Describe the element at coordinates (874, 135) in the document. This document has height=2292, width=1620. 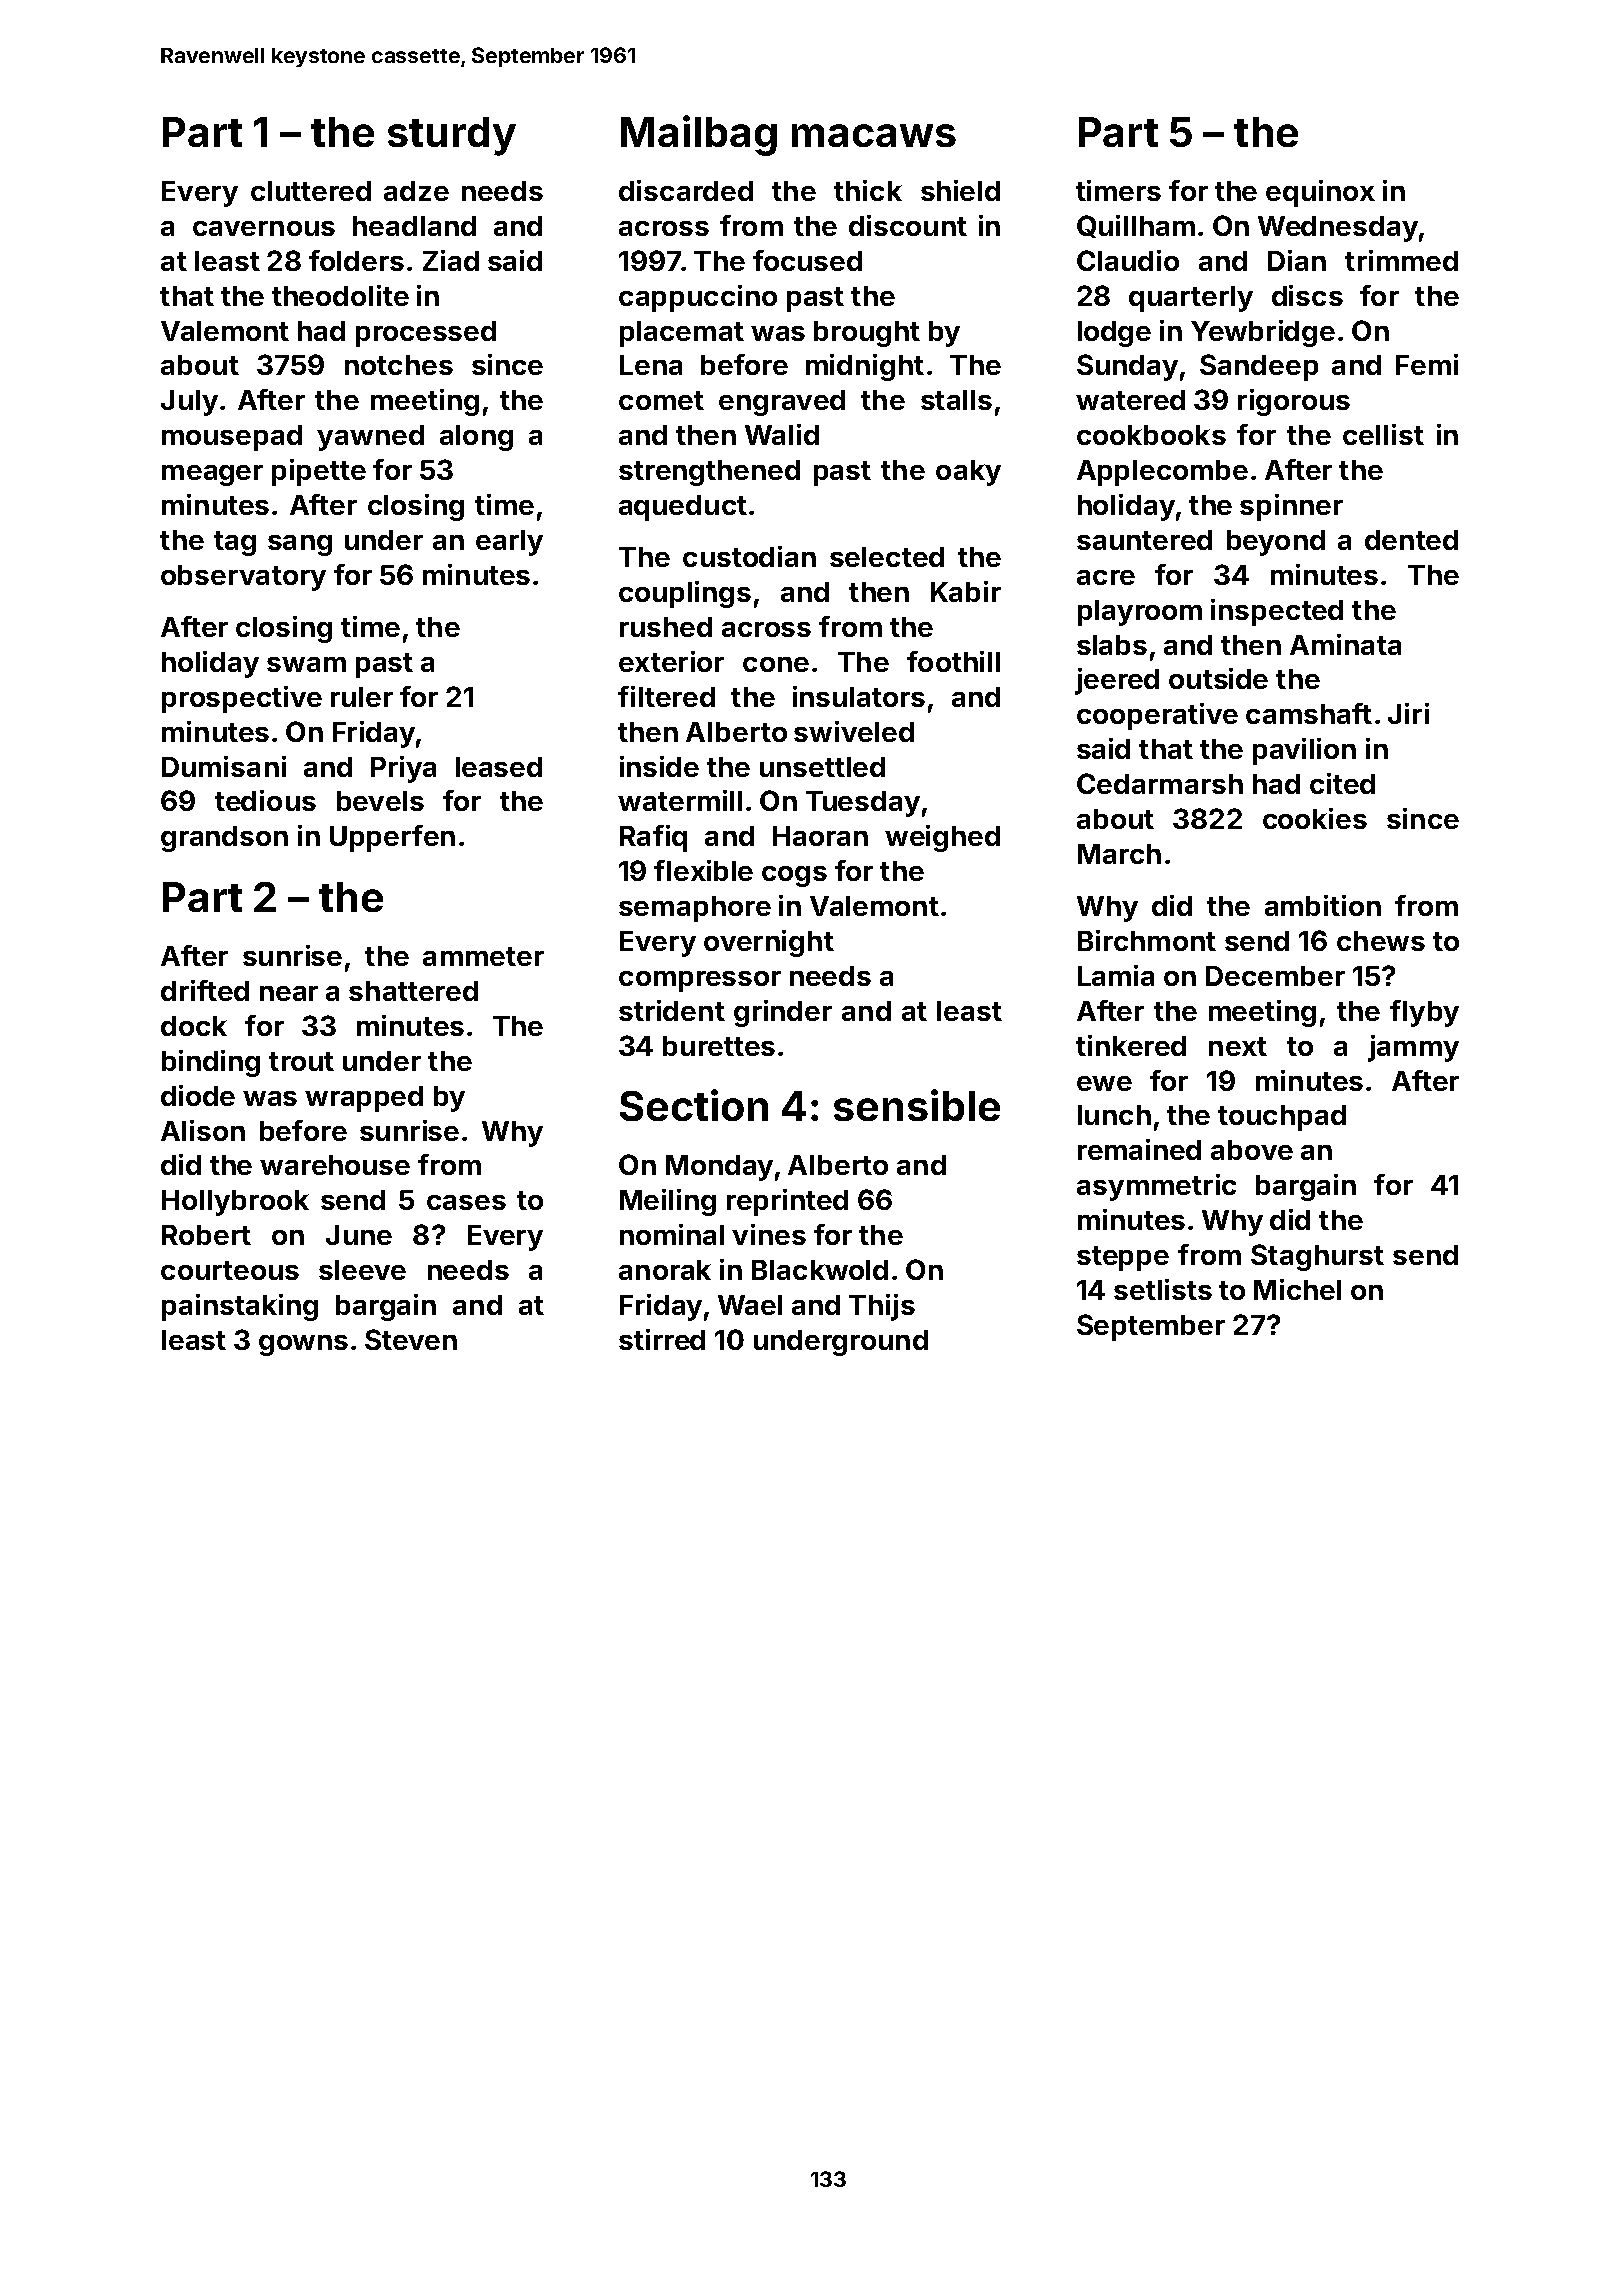
I see `macaws` at that location.
